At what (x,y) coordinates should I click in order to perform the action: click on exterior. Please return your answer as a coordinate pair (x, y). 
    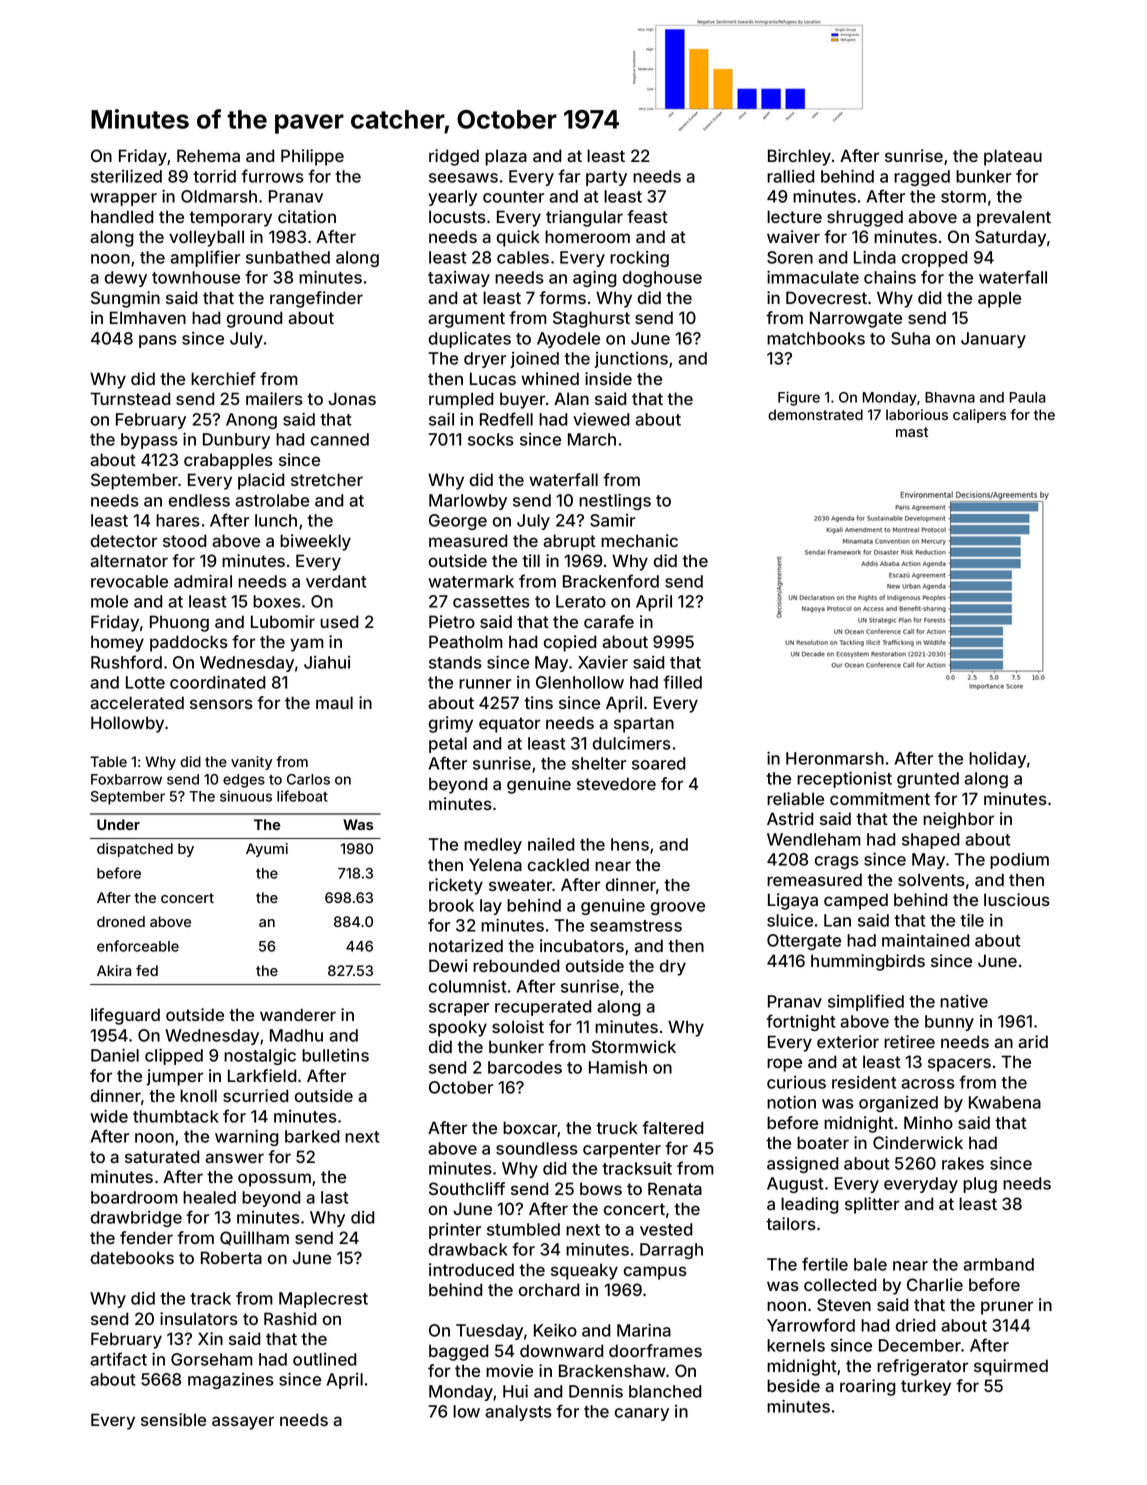
    Looking at the image, I should click on (848, 1041).
